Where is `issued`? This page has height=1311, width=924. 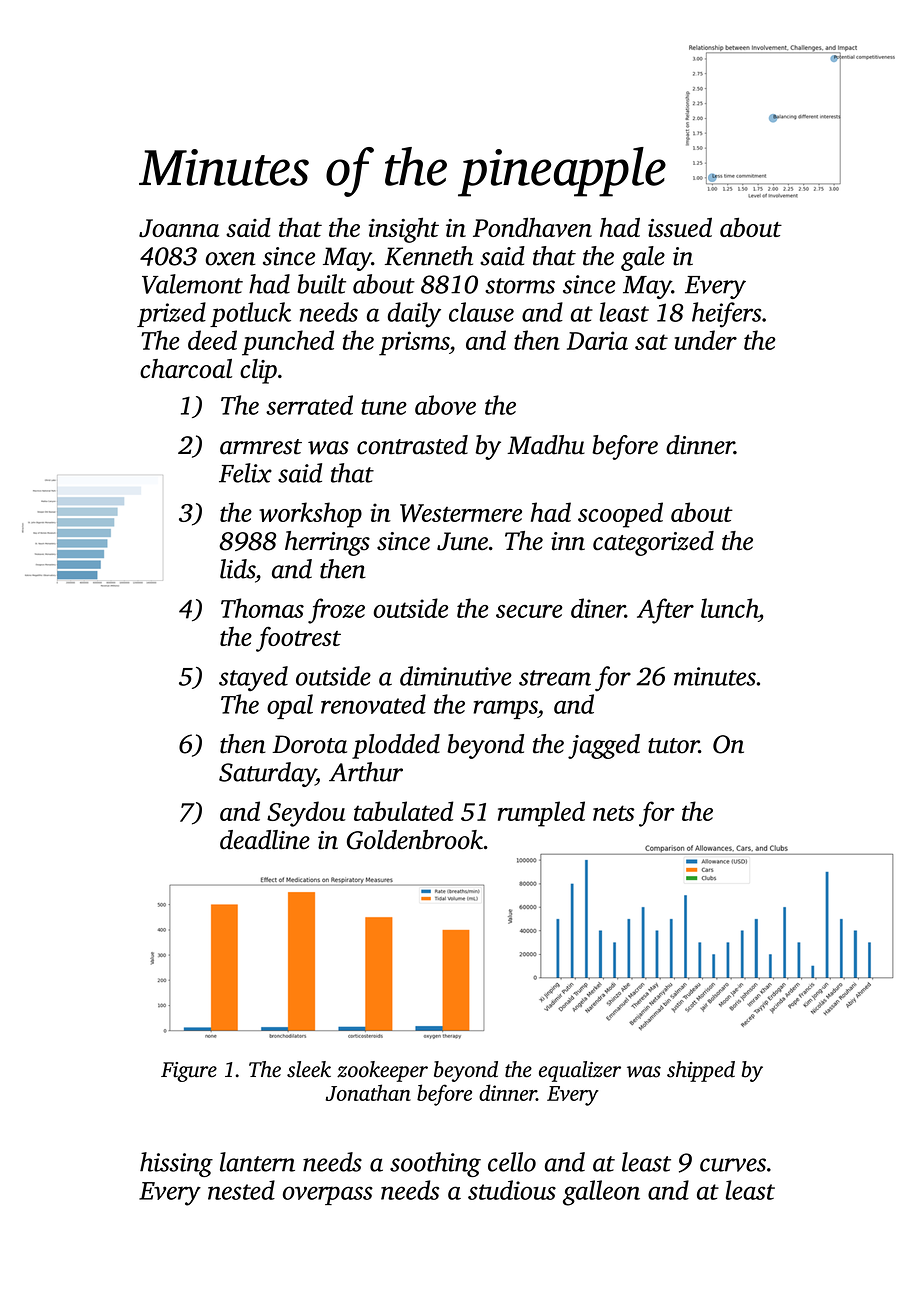
issued is located at coordinates (680, 227).
